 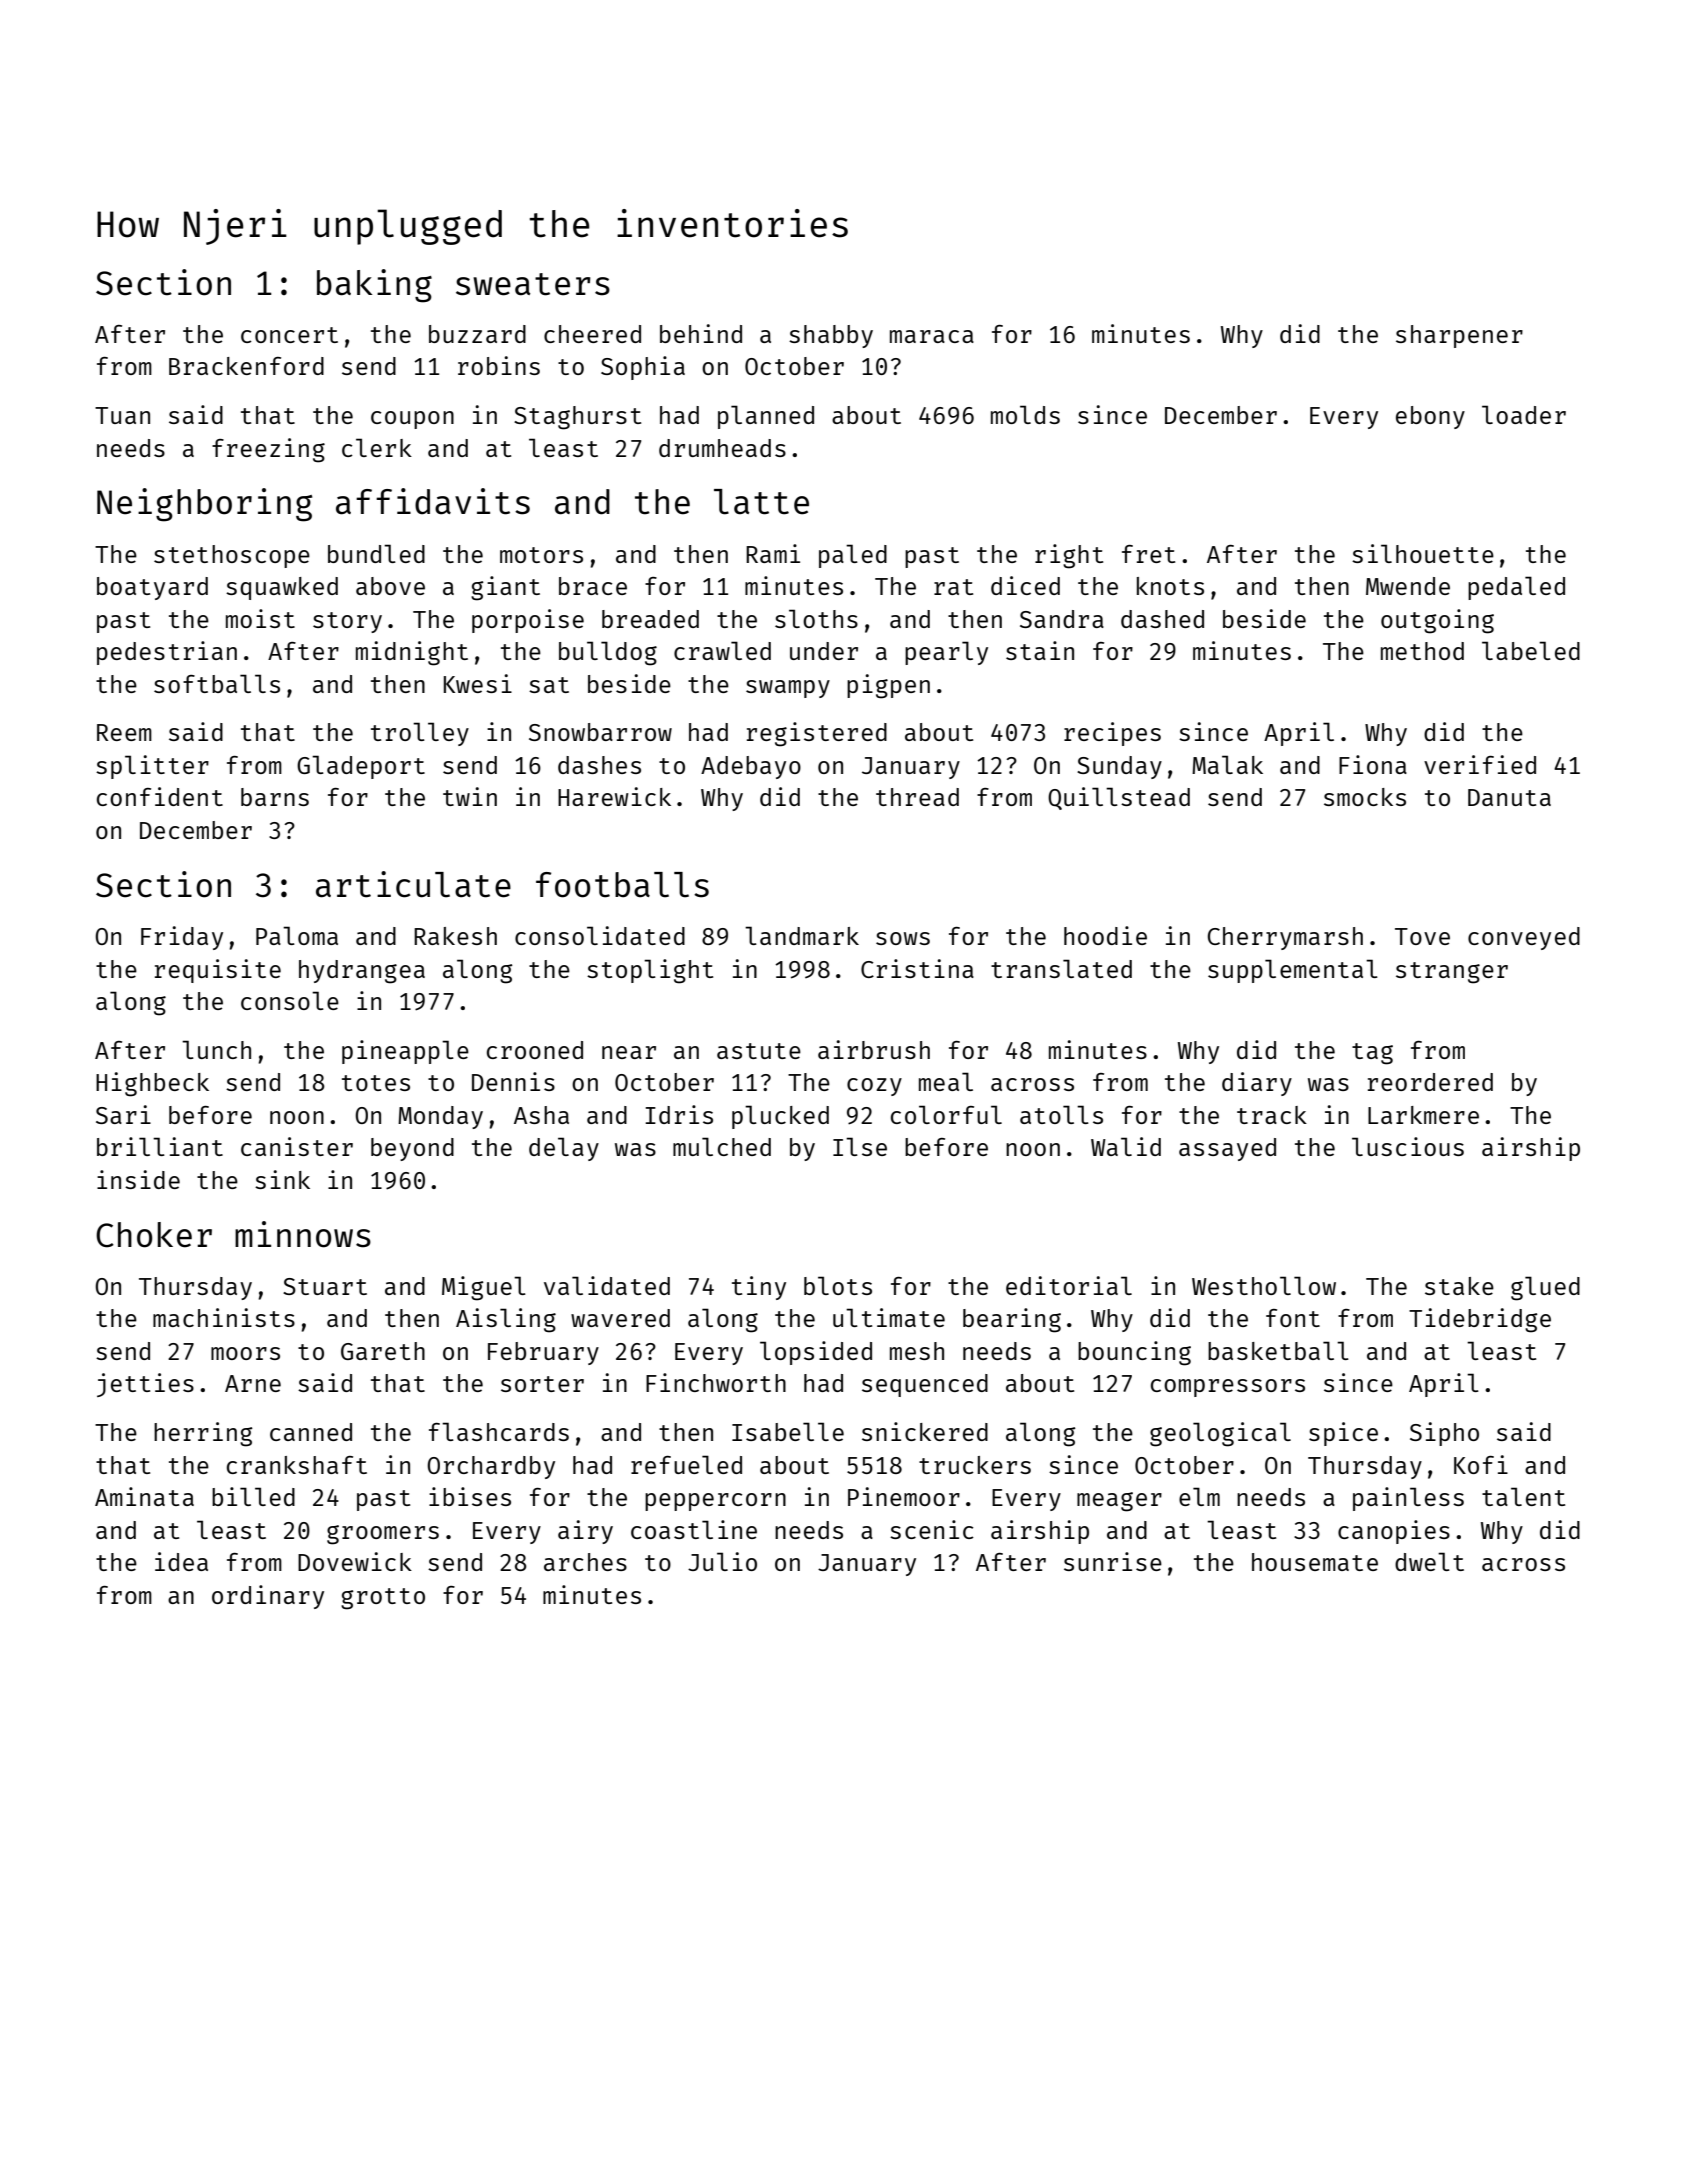 I want to click on baking, so click(x=374, y=286).
